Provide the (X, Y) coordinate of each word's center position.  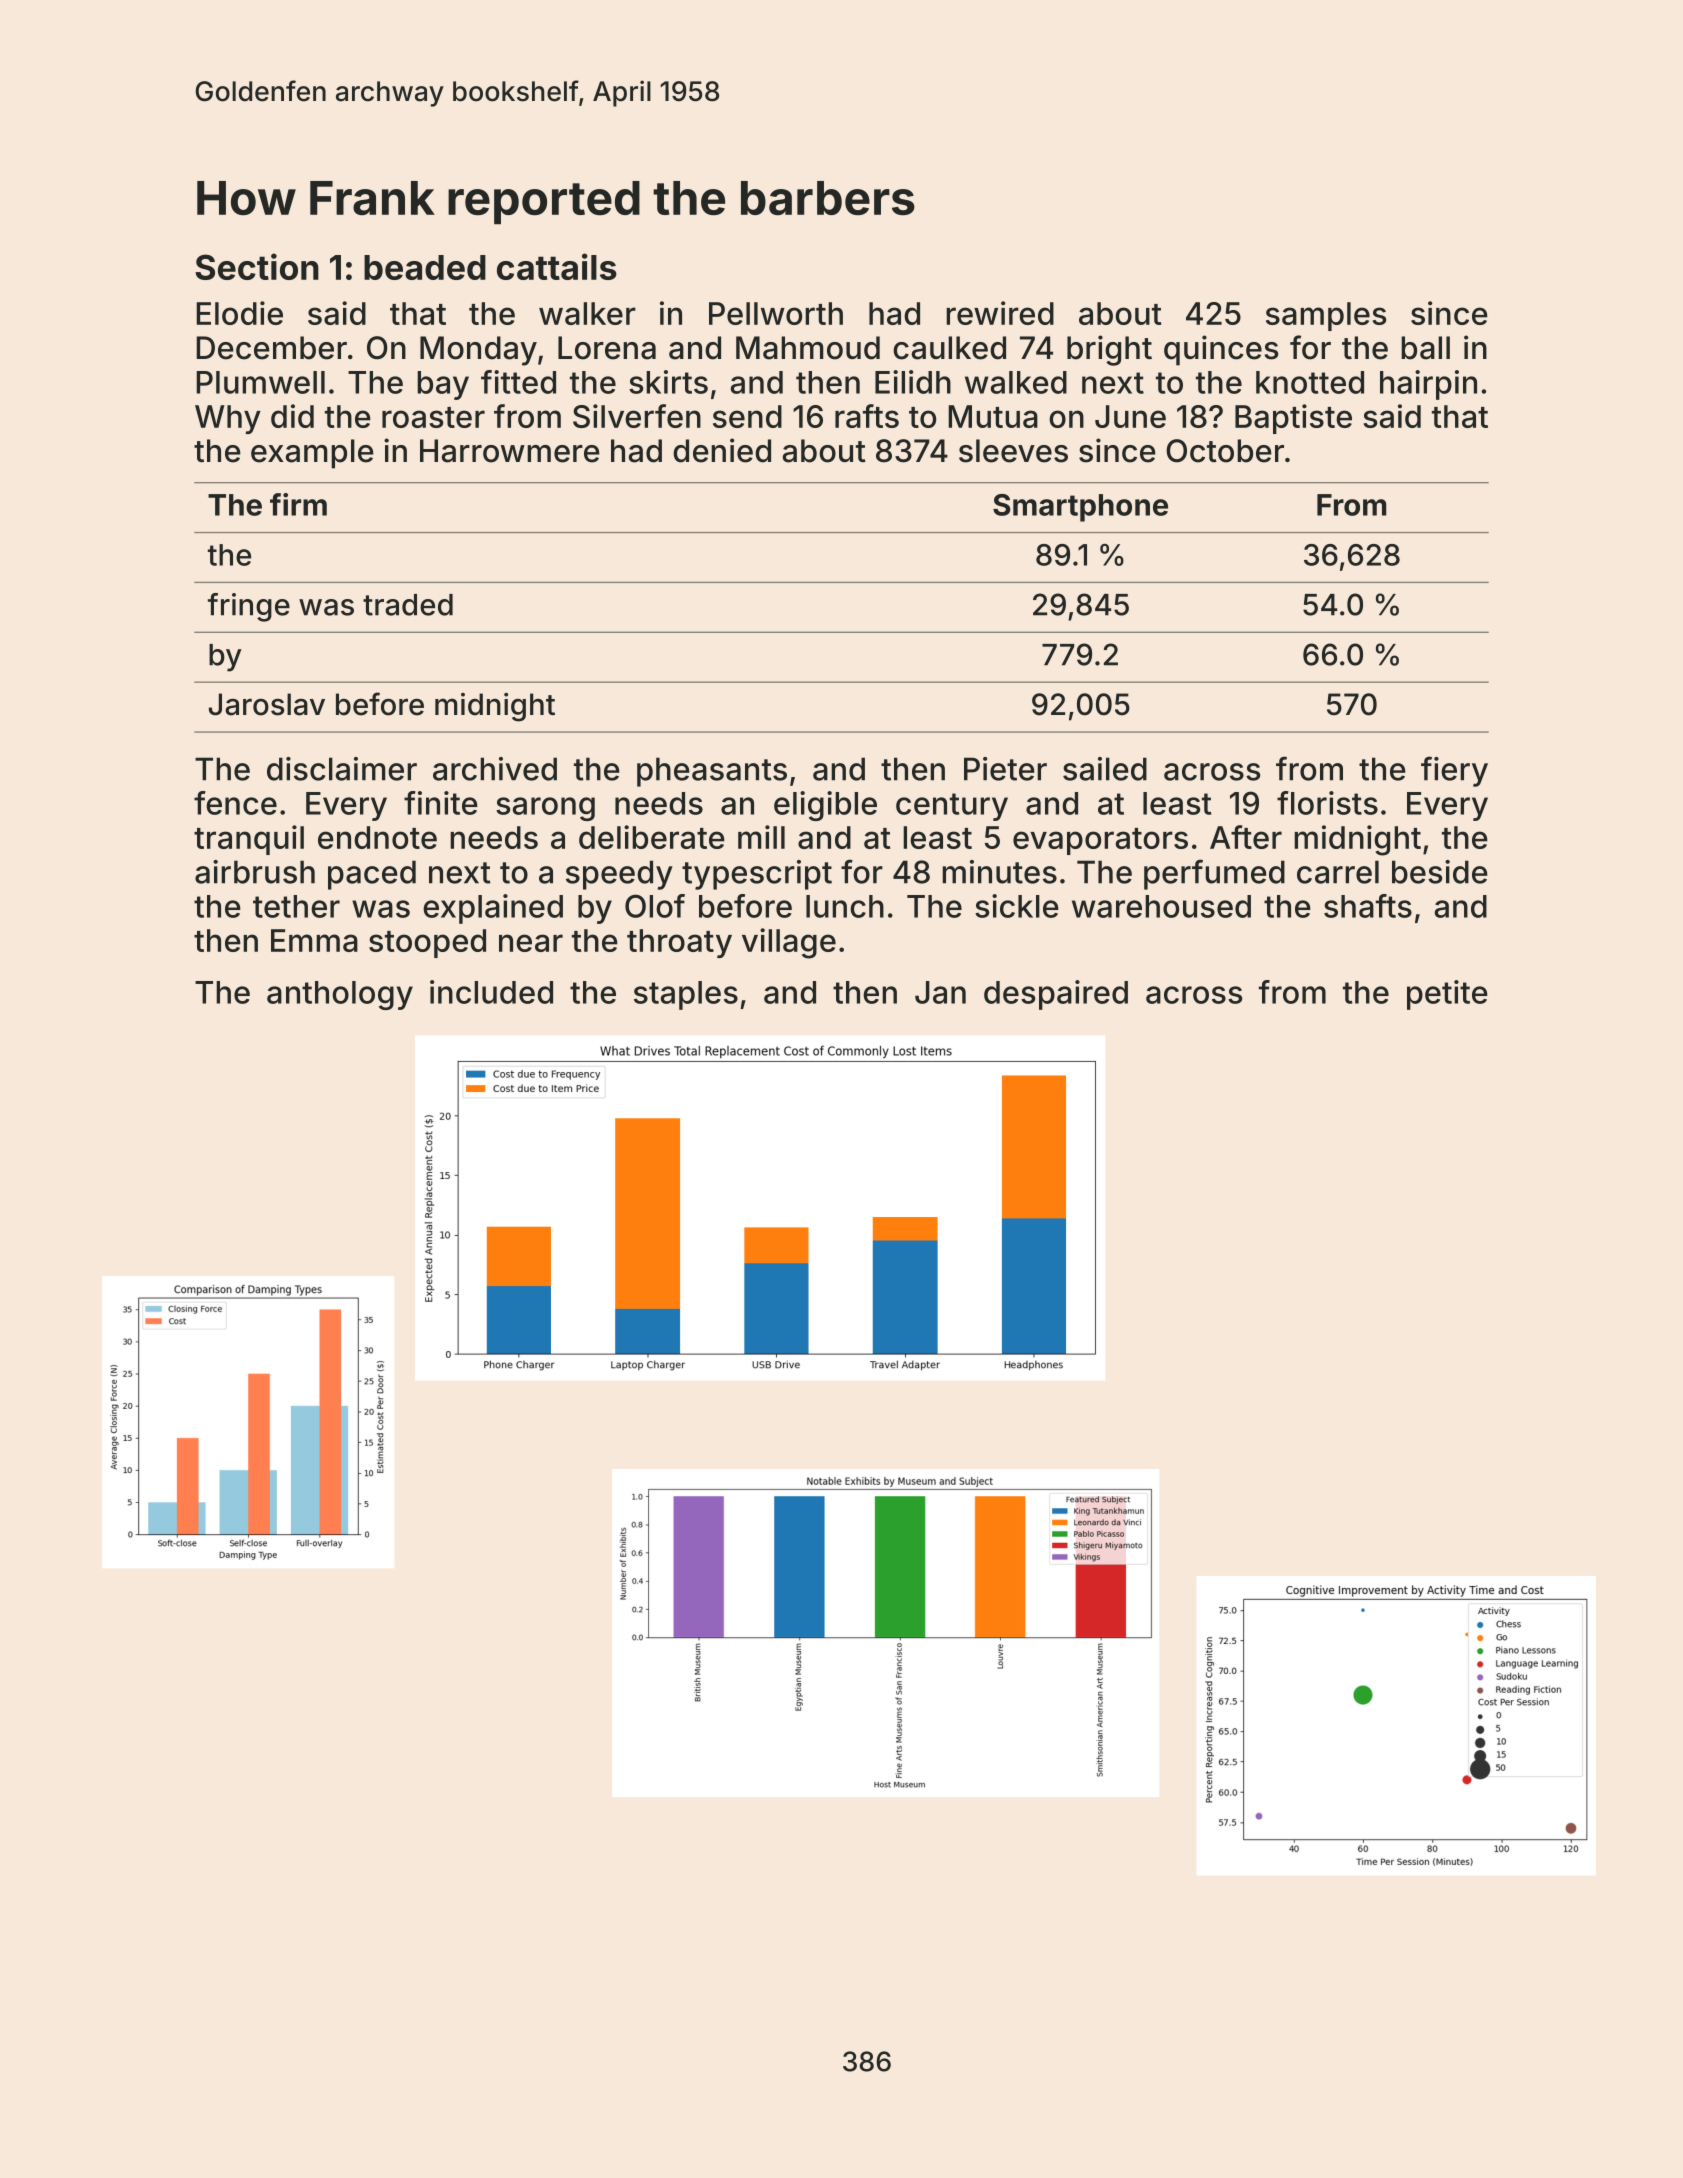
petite (1447, 995)
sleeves (1013, 451)
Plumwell (260, 382)
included (491, 992)
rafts (867, 416)
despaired (1056, 995)
